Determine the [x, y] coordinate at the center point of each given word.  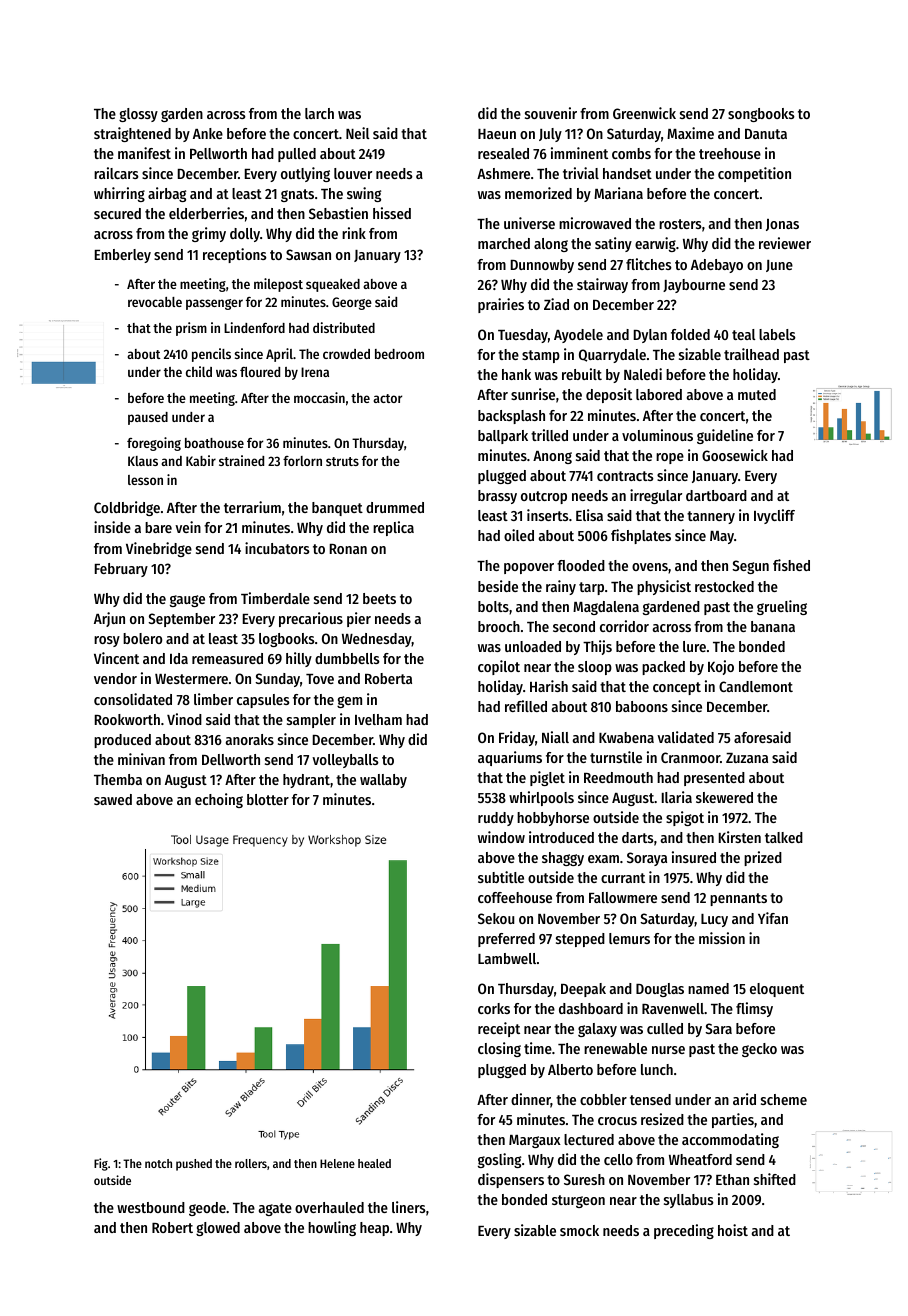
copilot [499, 667]
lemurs [629, 938]
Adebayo [717, 266]
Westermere [191, 679]
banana [773, 626]
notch [158, 1163]
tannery [711, 517]
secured [117, 213]
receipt [499, 1029]
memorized [538, 193]
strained [241, 460]
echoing [219, 800]
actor [387, 398]
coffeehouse [515, 897]
